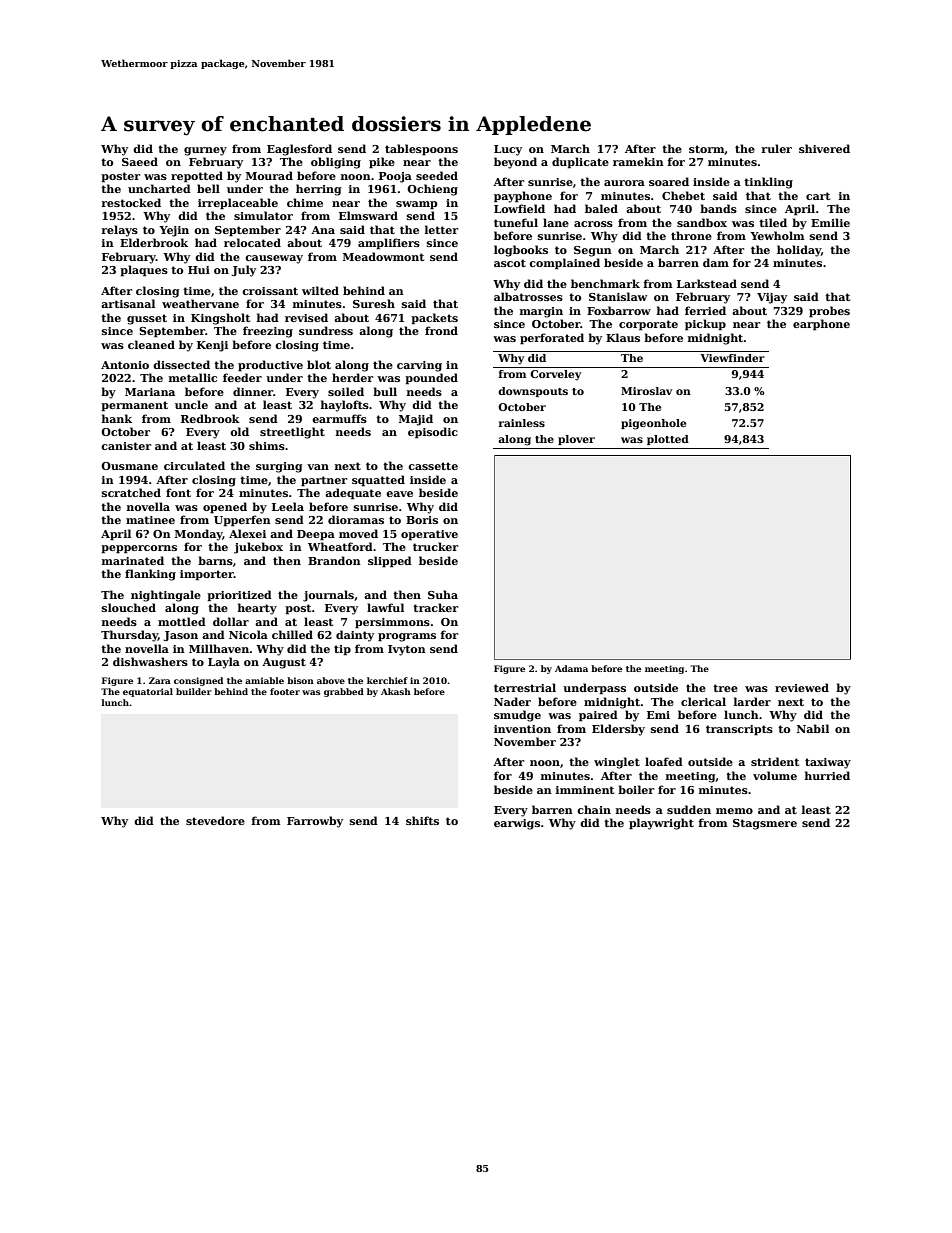  I want to click on eave, so click(399, 494).
